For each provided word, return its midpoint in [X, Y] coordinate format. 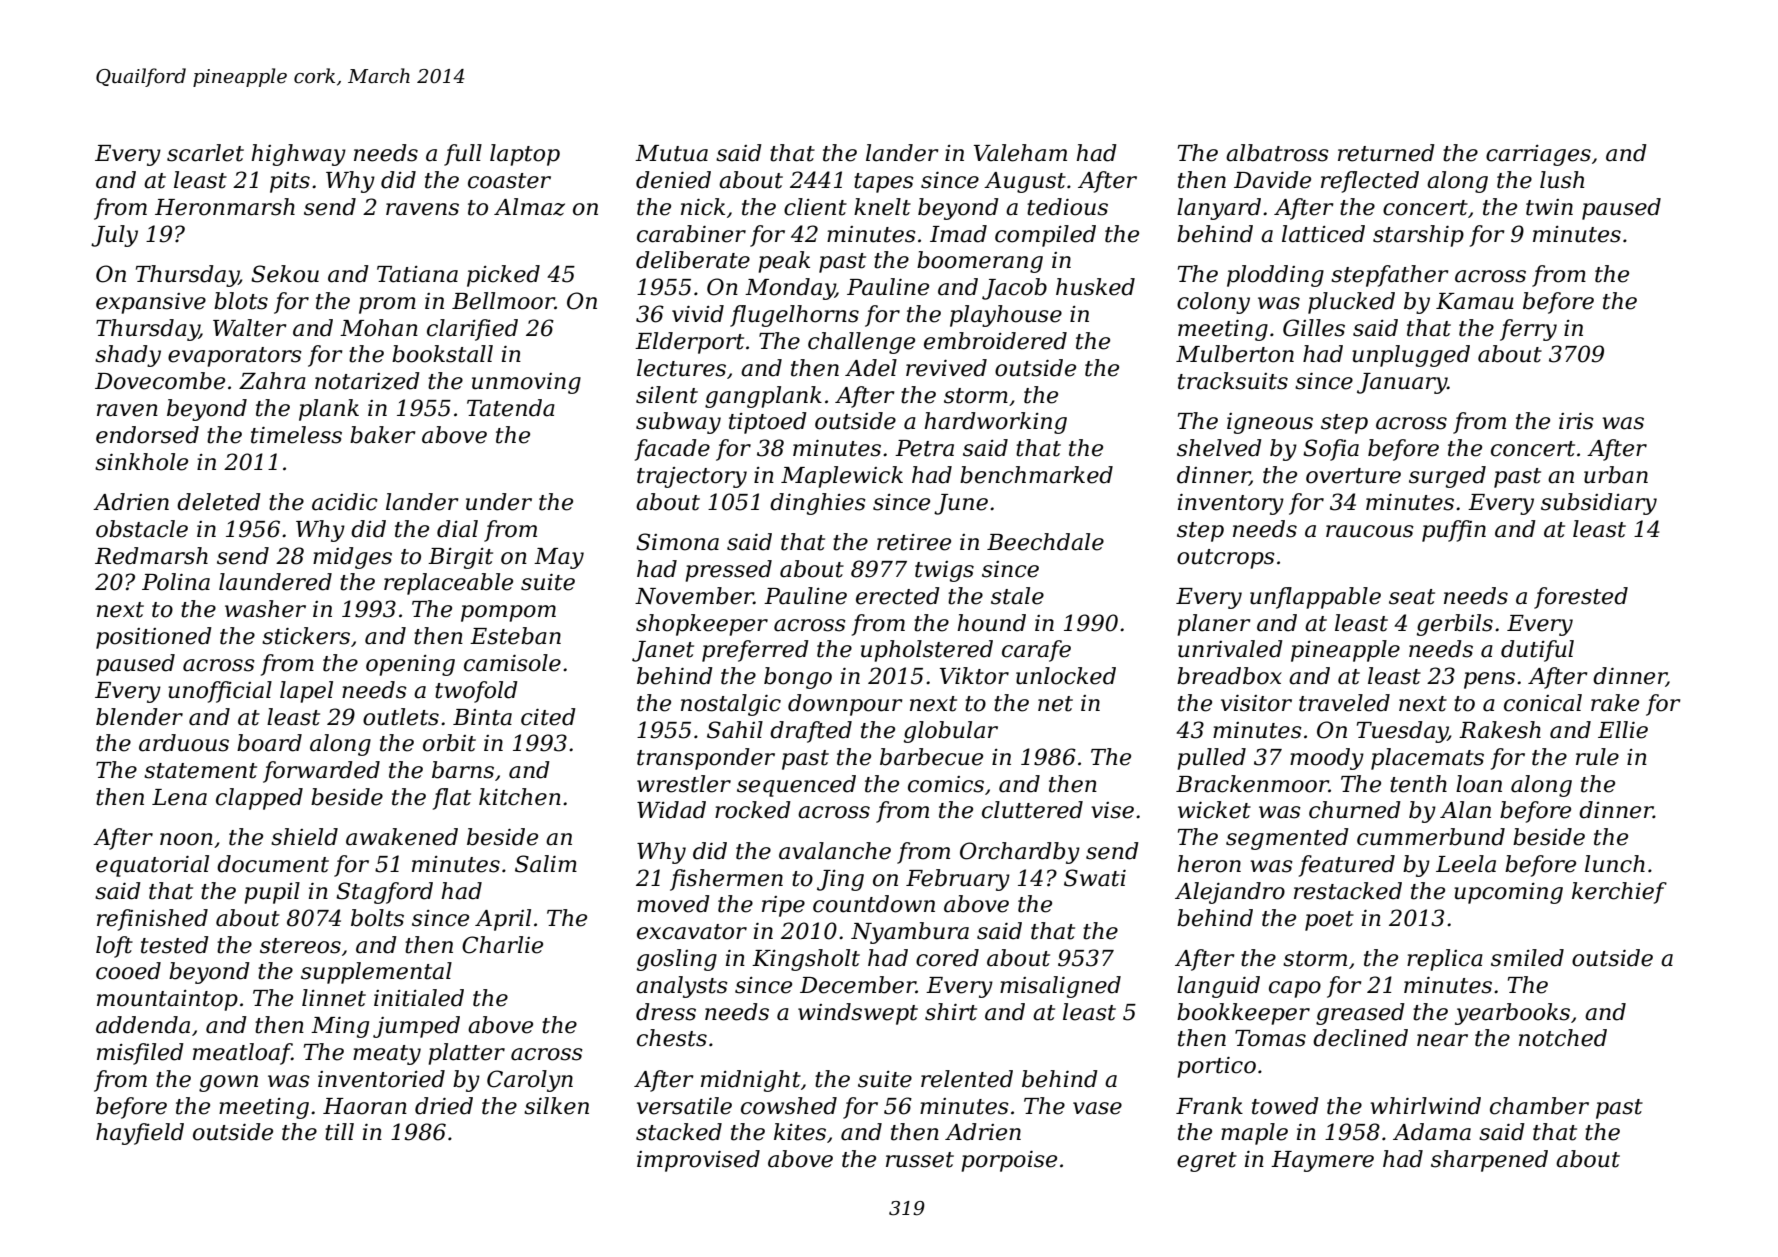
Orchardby [1020, 853]
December [858, 985]
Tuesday [1402, 732]
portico [1216, 1067]
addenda [143, 1025]
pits [290, 182]
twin [1549, 207]
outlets [401, 717]
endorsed [147, 435]
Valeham [1020, 153]
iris [1576, 421]
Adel [871, 368]
